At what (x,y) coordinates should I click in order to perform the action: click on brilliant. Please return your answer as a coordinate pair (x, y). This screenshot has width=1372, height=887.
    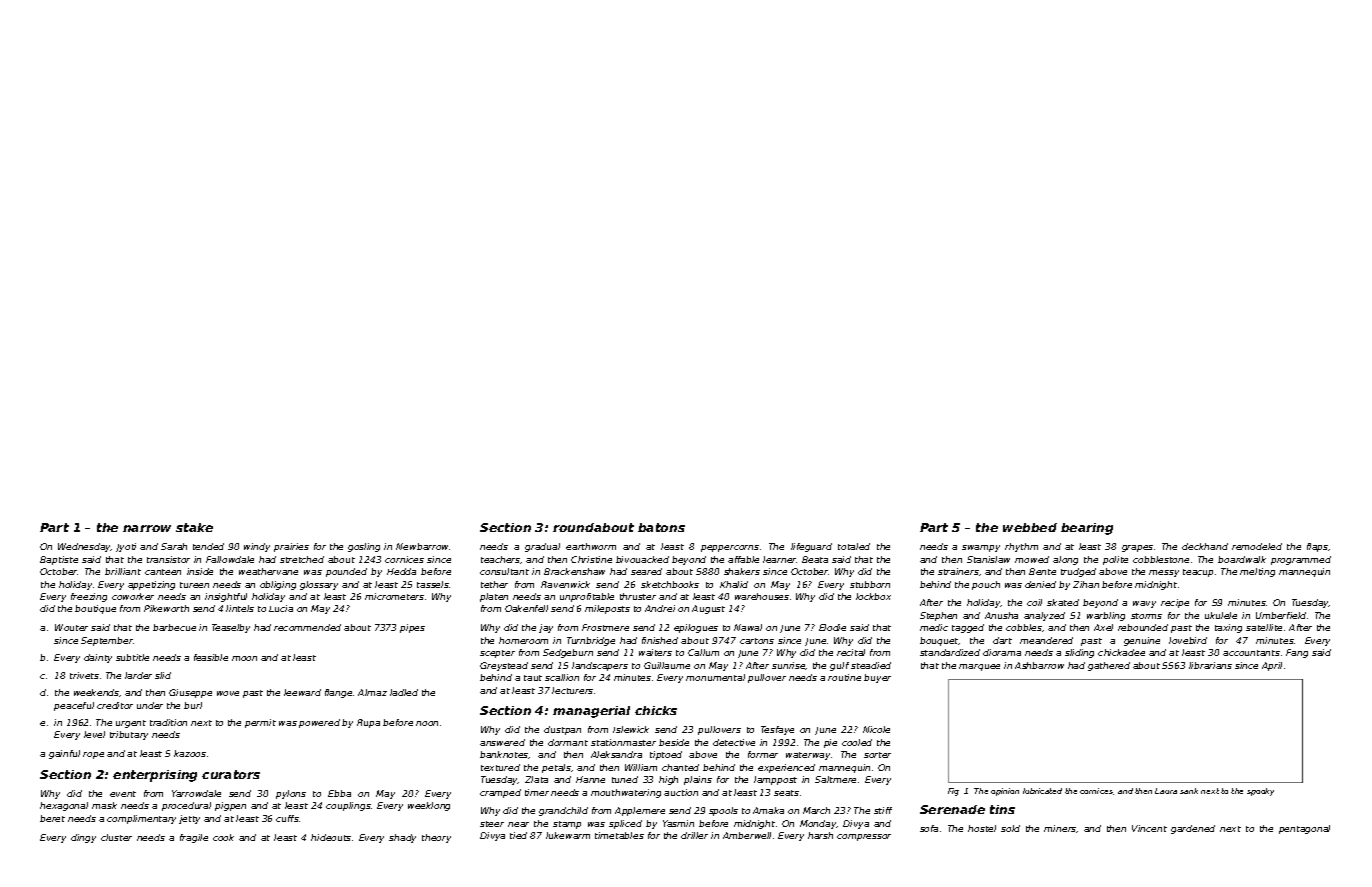
    Looking at the image, I should click on (123, 571).
